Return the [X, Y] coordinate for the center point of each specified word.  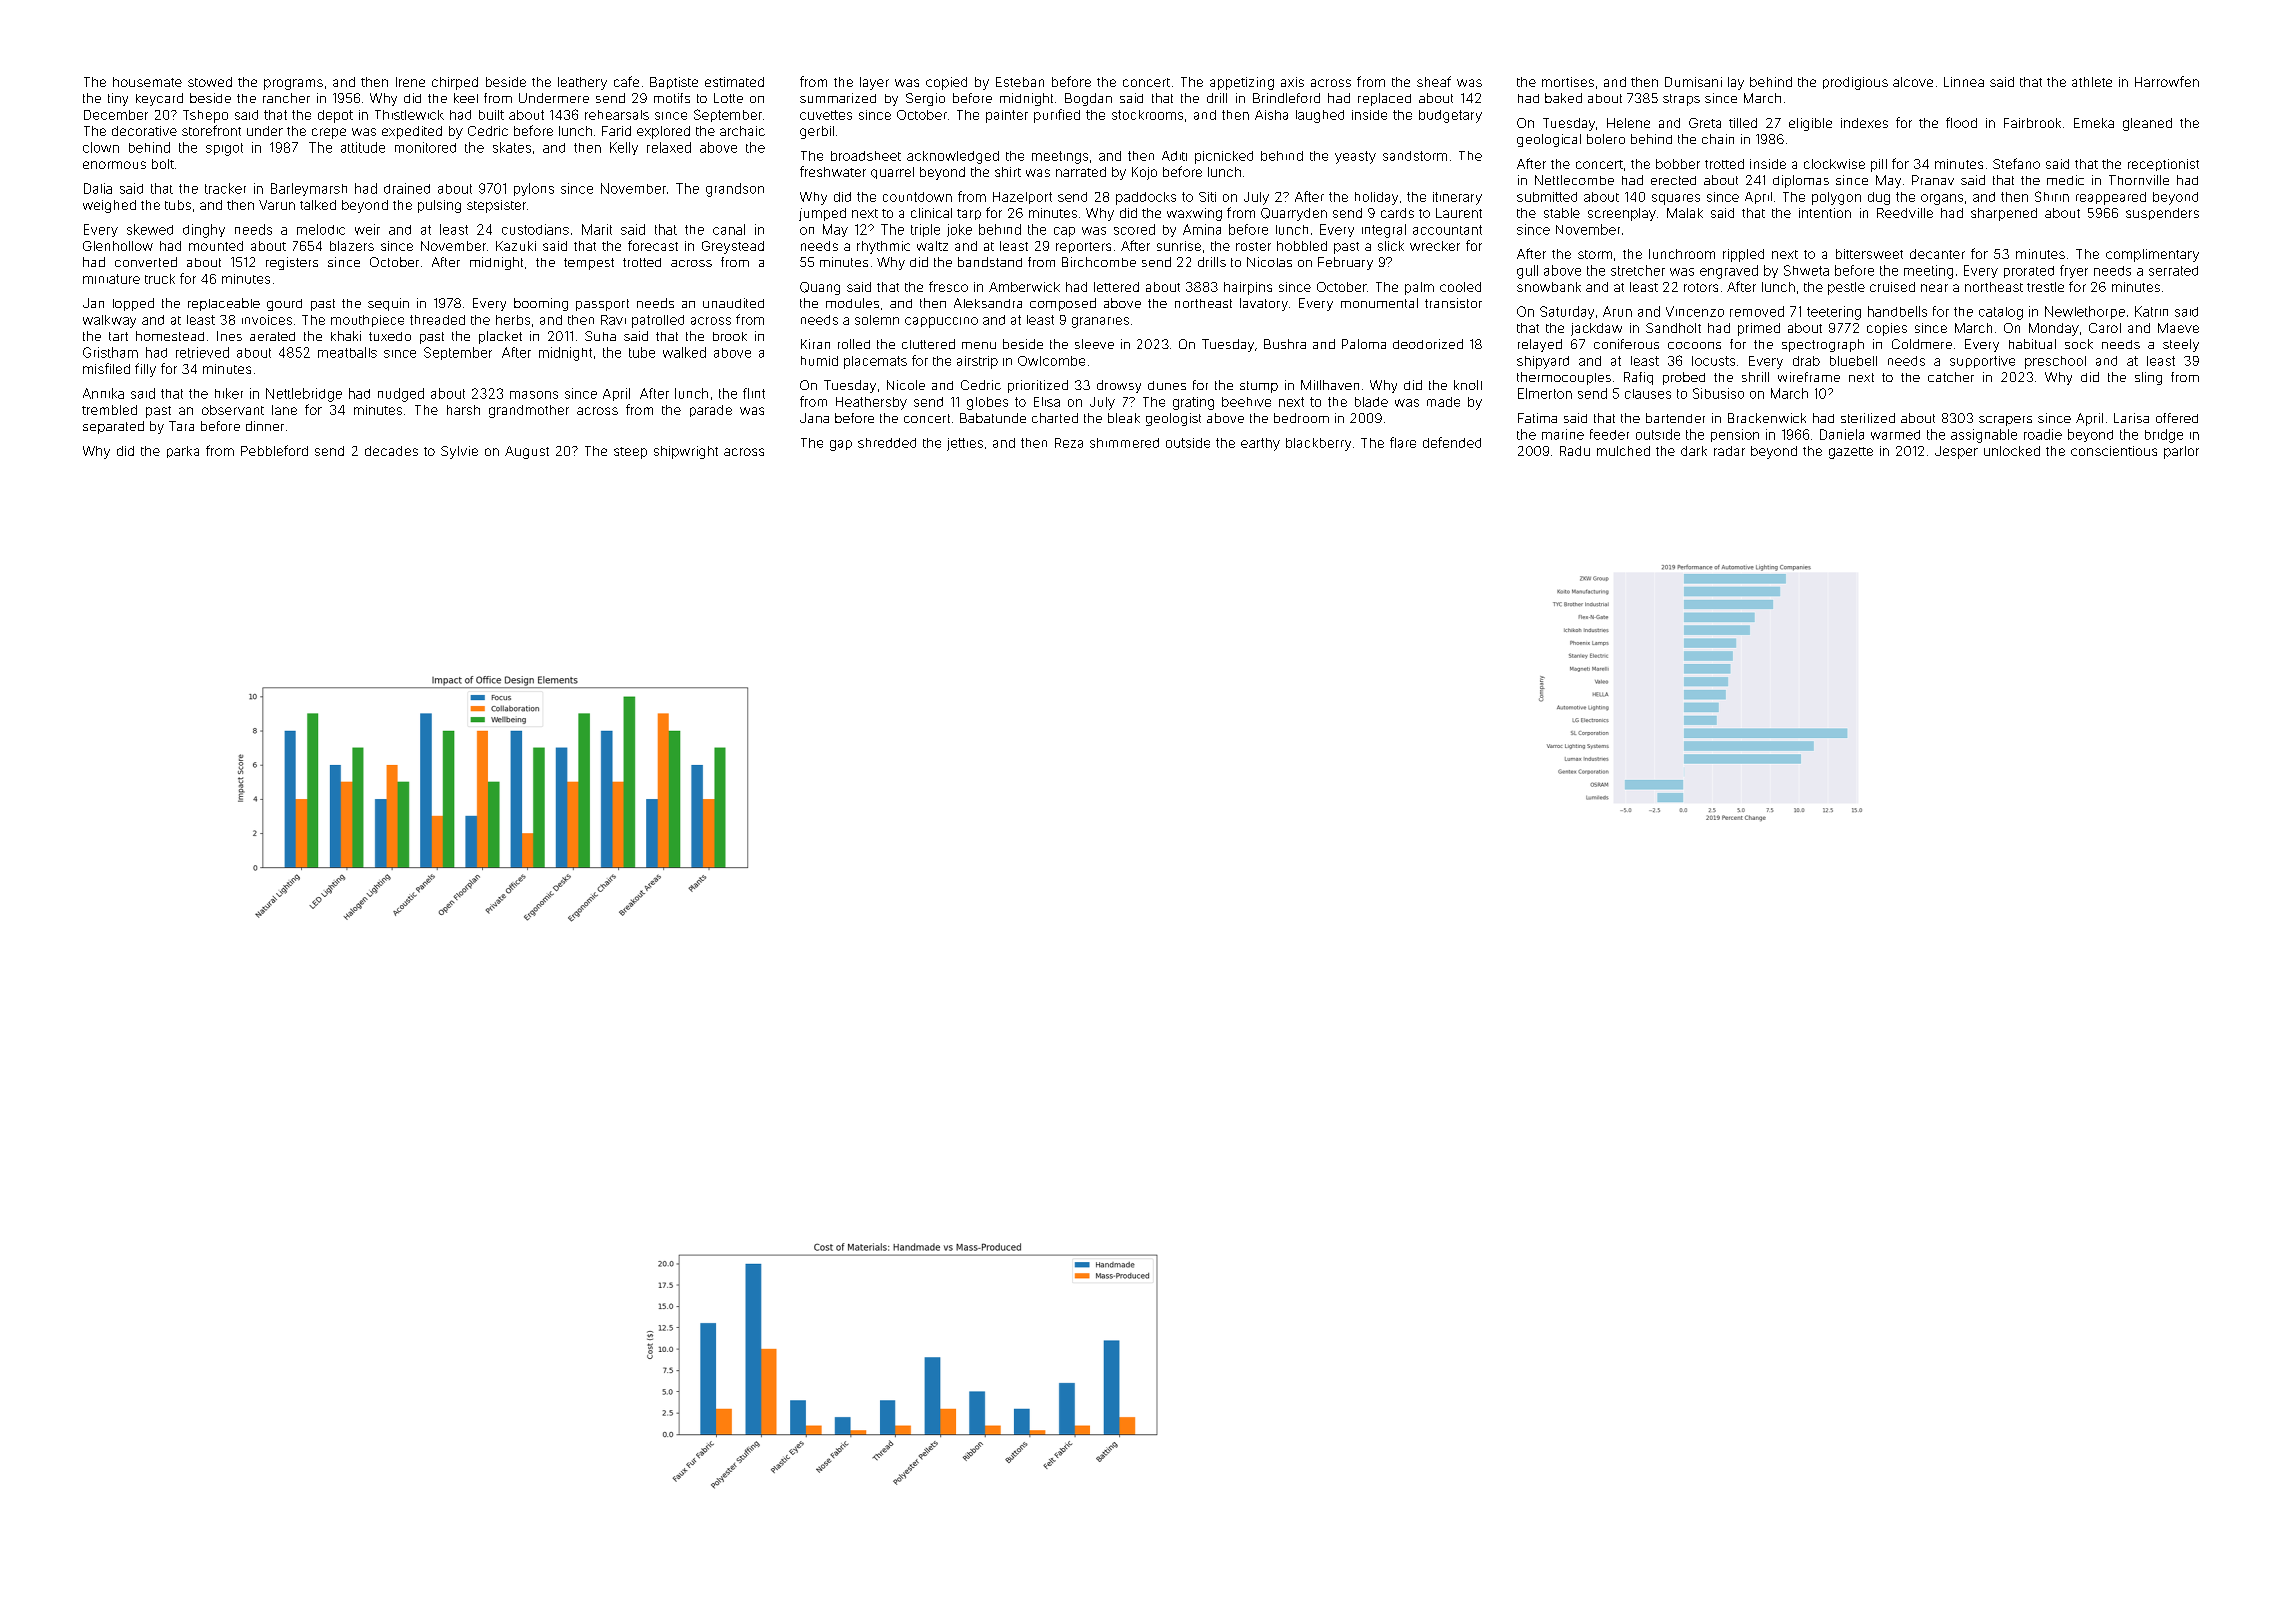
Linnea [1964, 82]
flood [1961, 122]
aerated [272, 336]
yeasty [1355, 157]
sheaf [1434, 81]
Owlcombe [1051, 361]
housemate [147, 82]
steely [2181, 345]
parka [183, 452]
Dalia [98, 188]
